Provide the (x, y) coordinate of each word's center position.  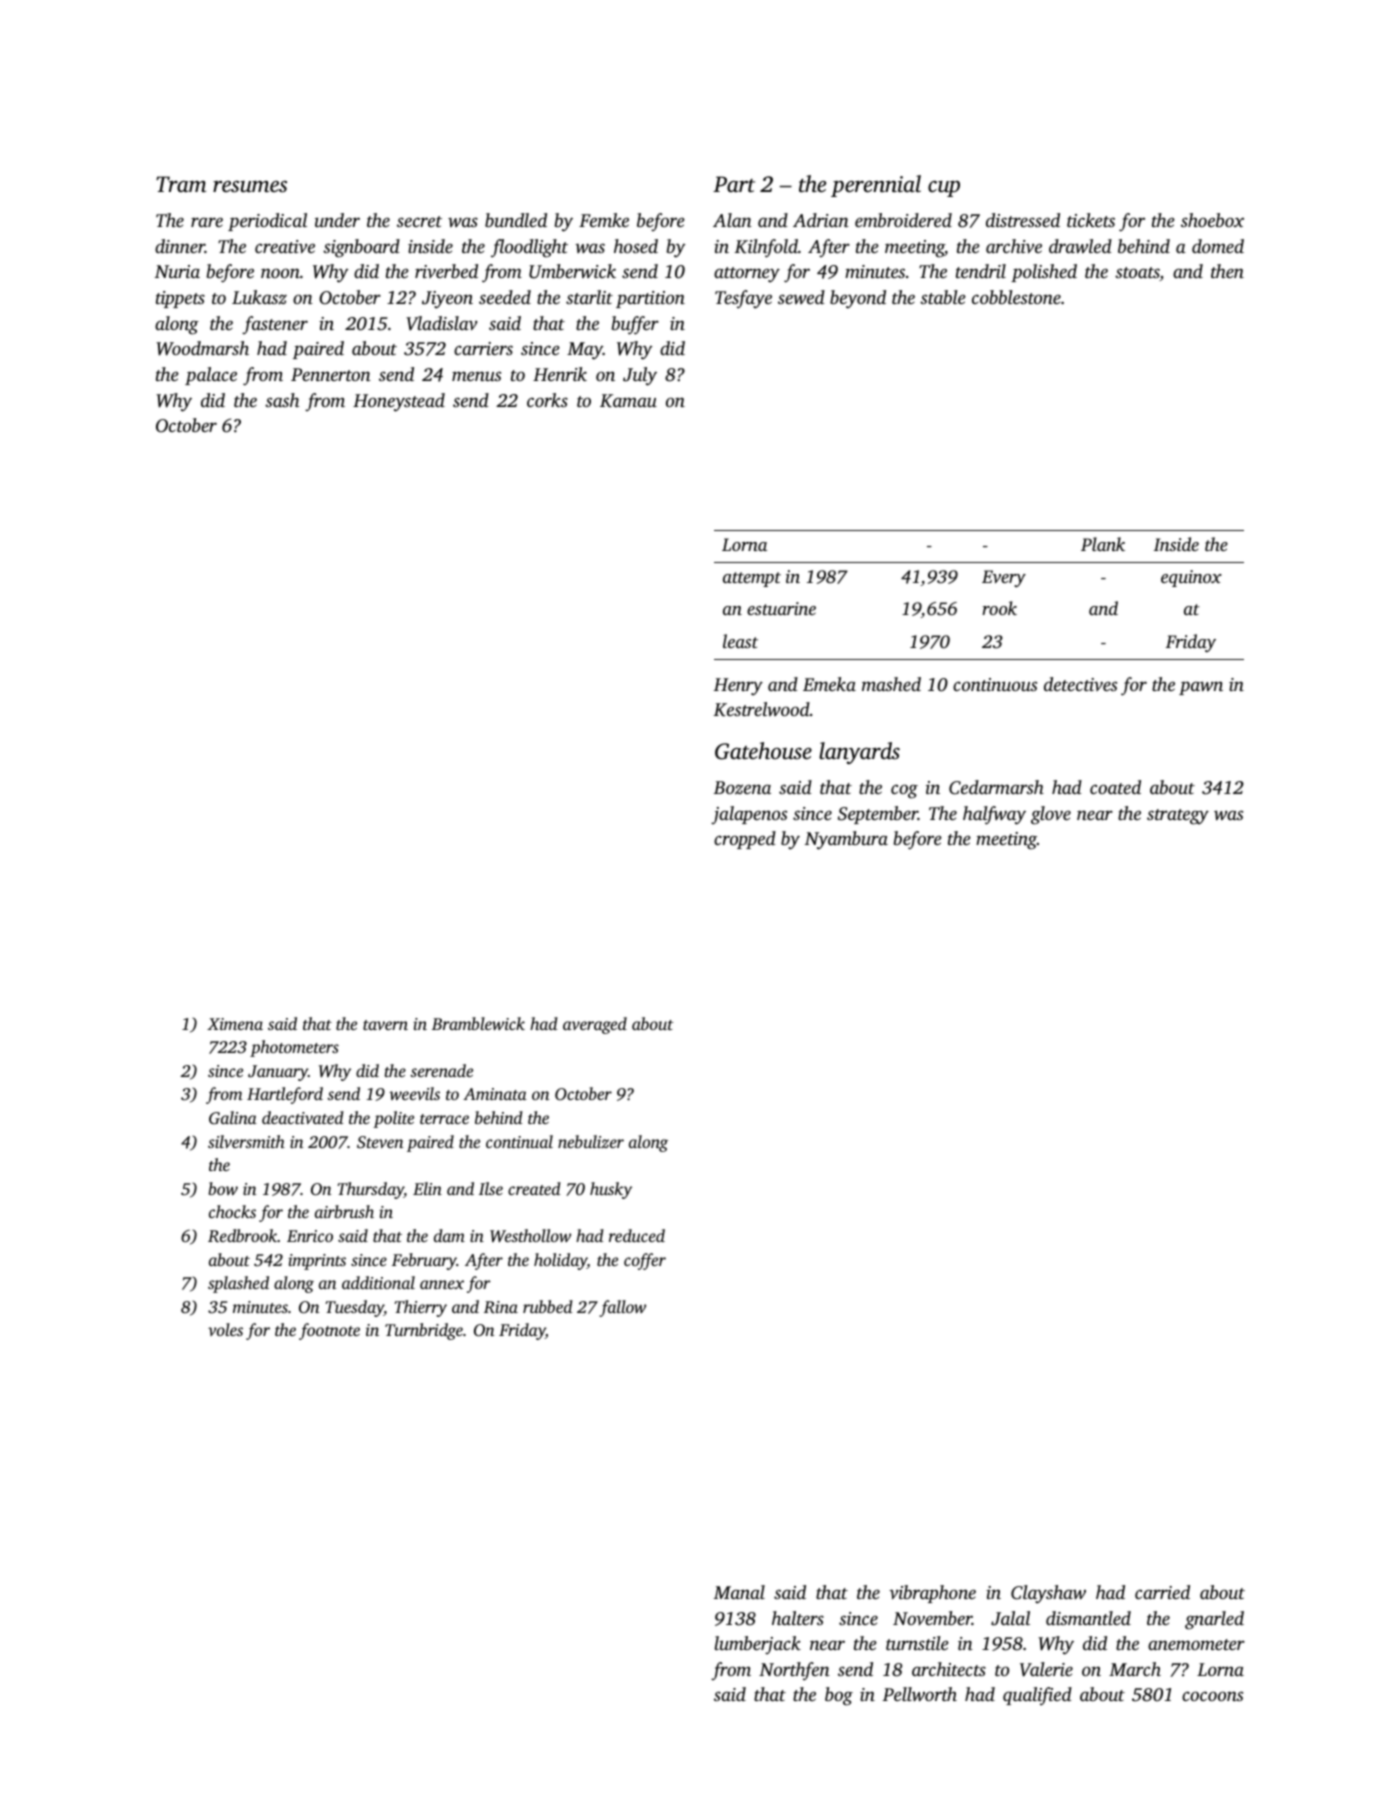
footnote (329, 1331)
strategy (1178, 817)
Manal (739, 1592)
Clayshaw (1048, 1594)
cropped (745, 840)
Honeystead (399, 402)
